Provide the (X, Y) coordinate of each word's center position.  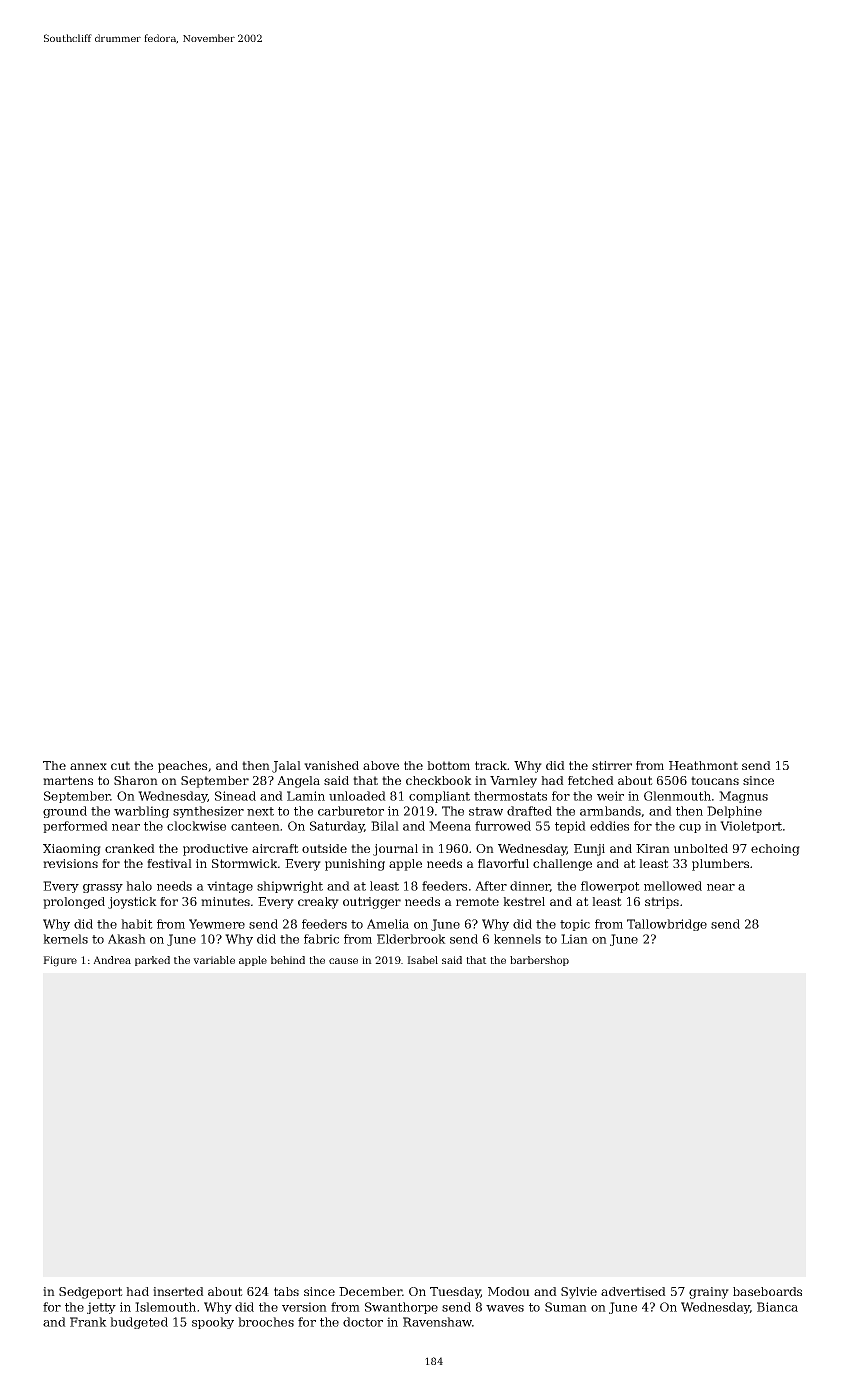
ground (65, 812)
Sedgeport (91, 1293)
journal (395, 850)
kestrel (524, 901)
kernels (65, 939)
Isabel (422, 960)
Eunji (589, 850)
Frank (88, 1322)
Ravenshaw (438, 1322)
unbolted (701, 848)
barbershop (539, 961)
